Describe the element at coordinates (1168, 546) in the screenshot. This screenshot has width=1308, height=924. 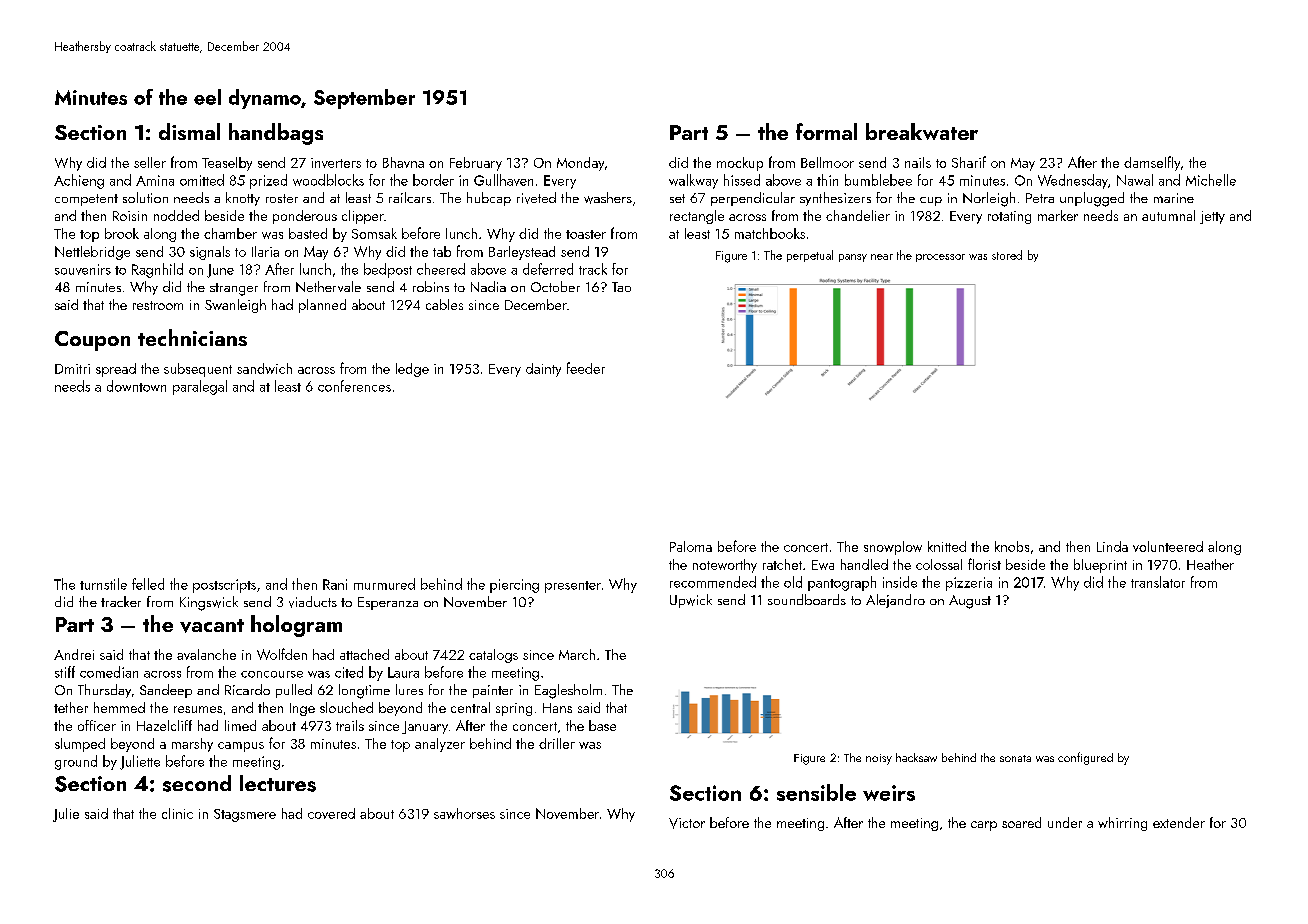
I see `volunteered` at that location.
